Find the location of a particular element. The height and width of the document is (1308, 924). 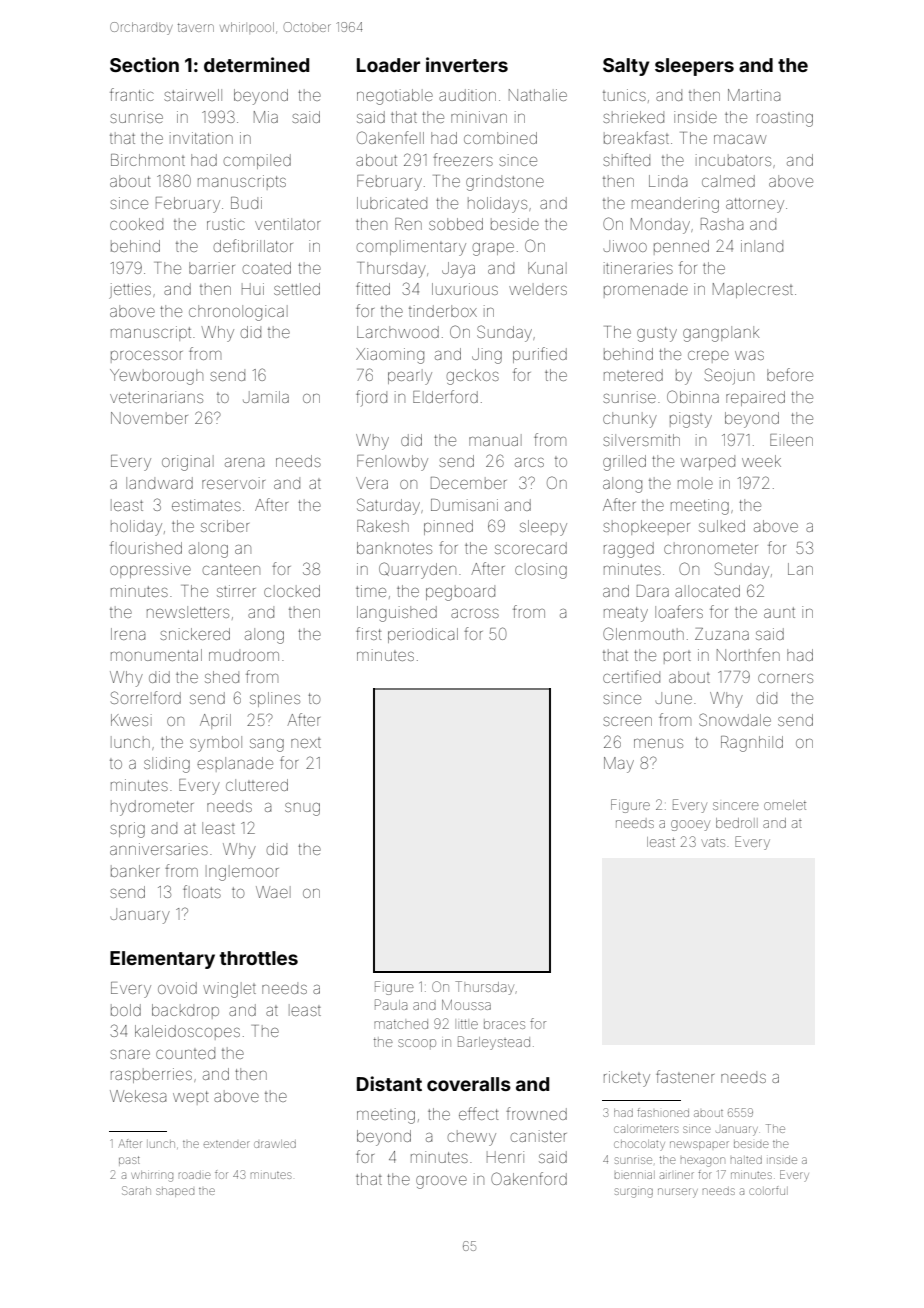

Salty is located at coordinates (626, 67).
